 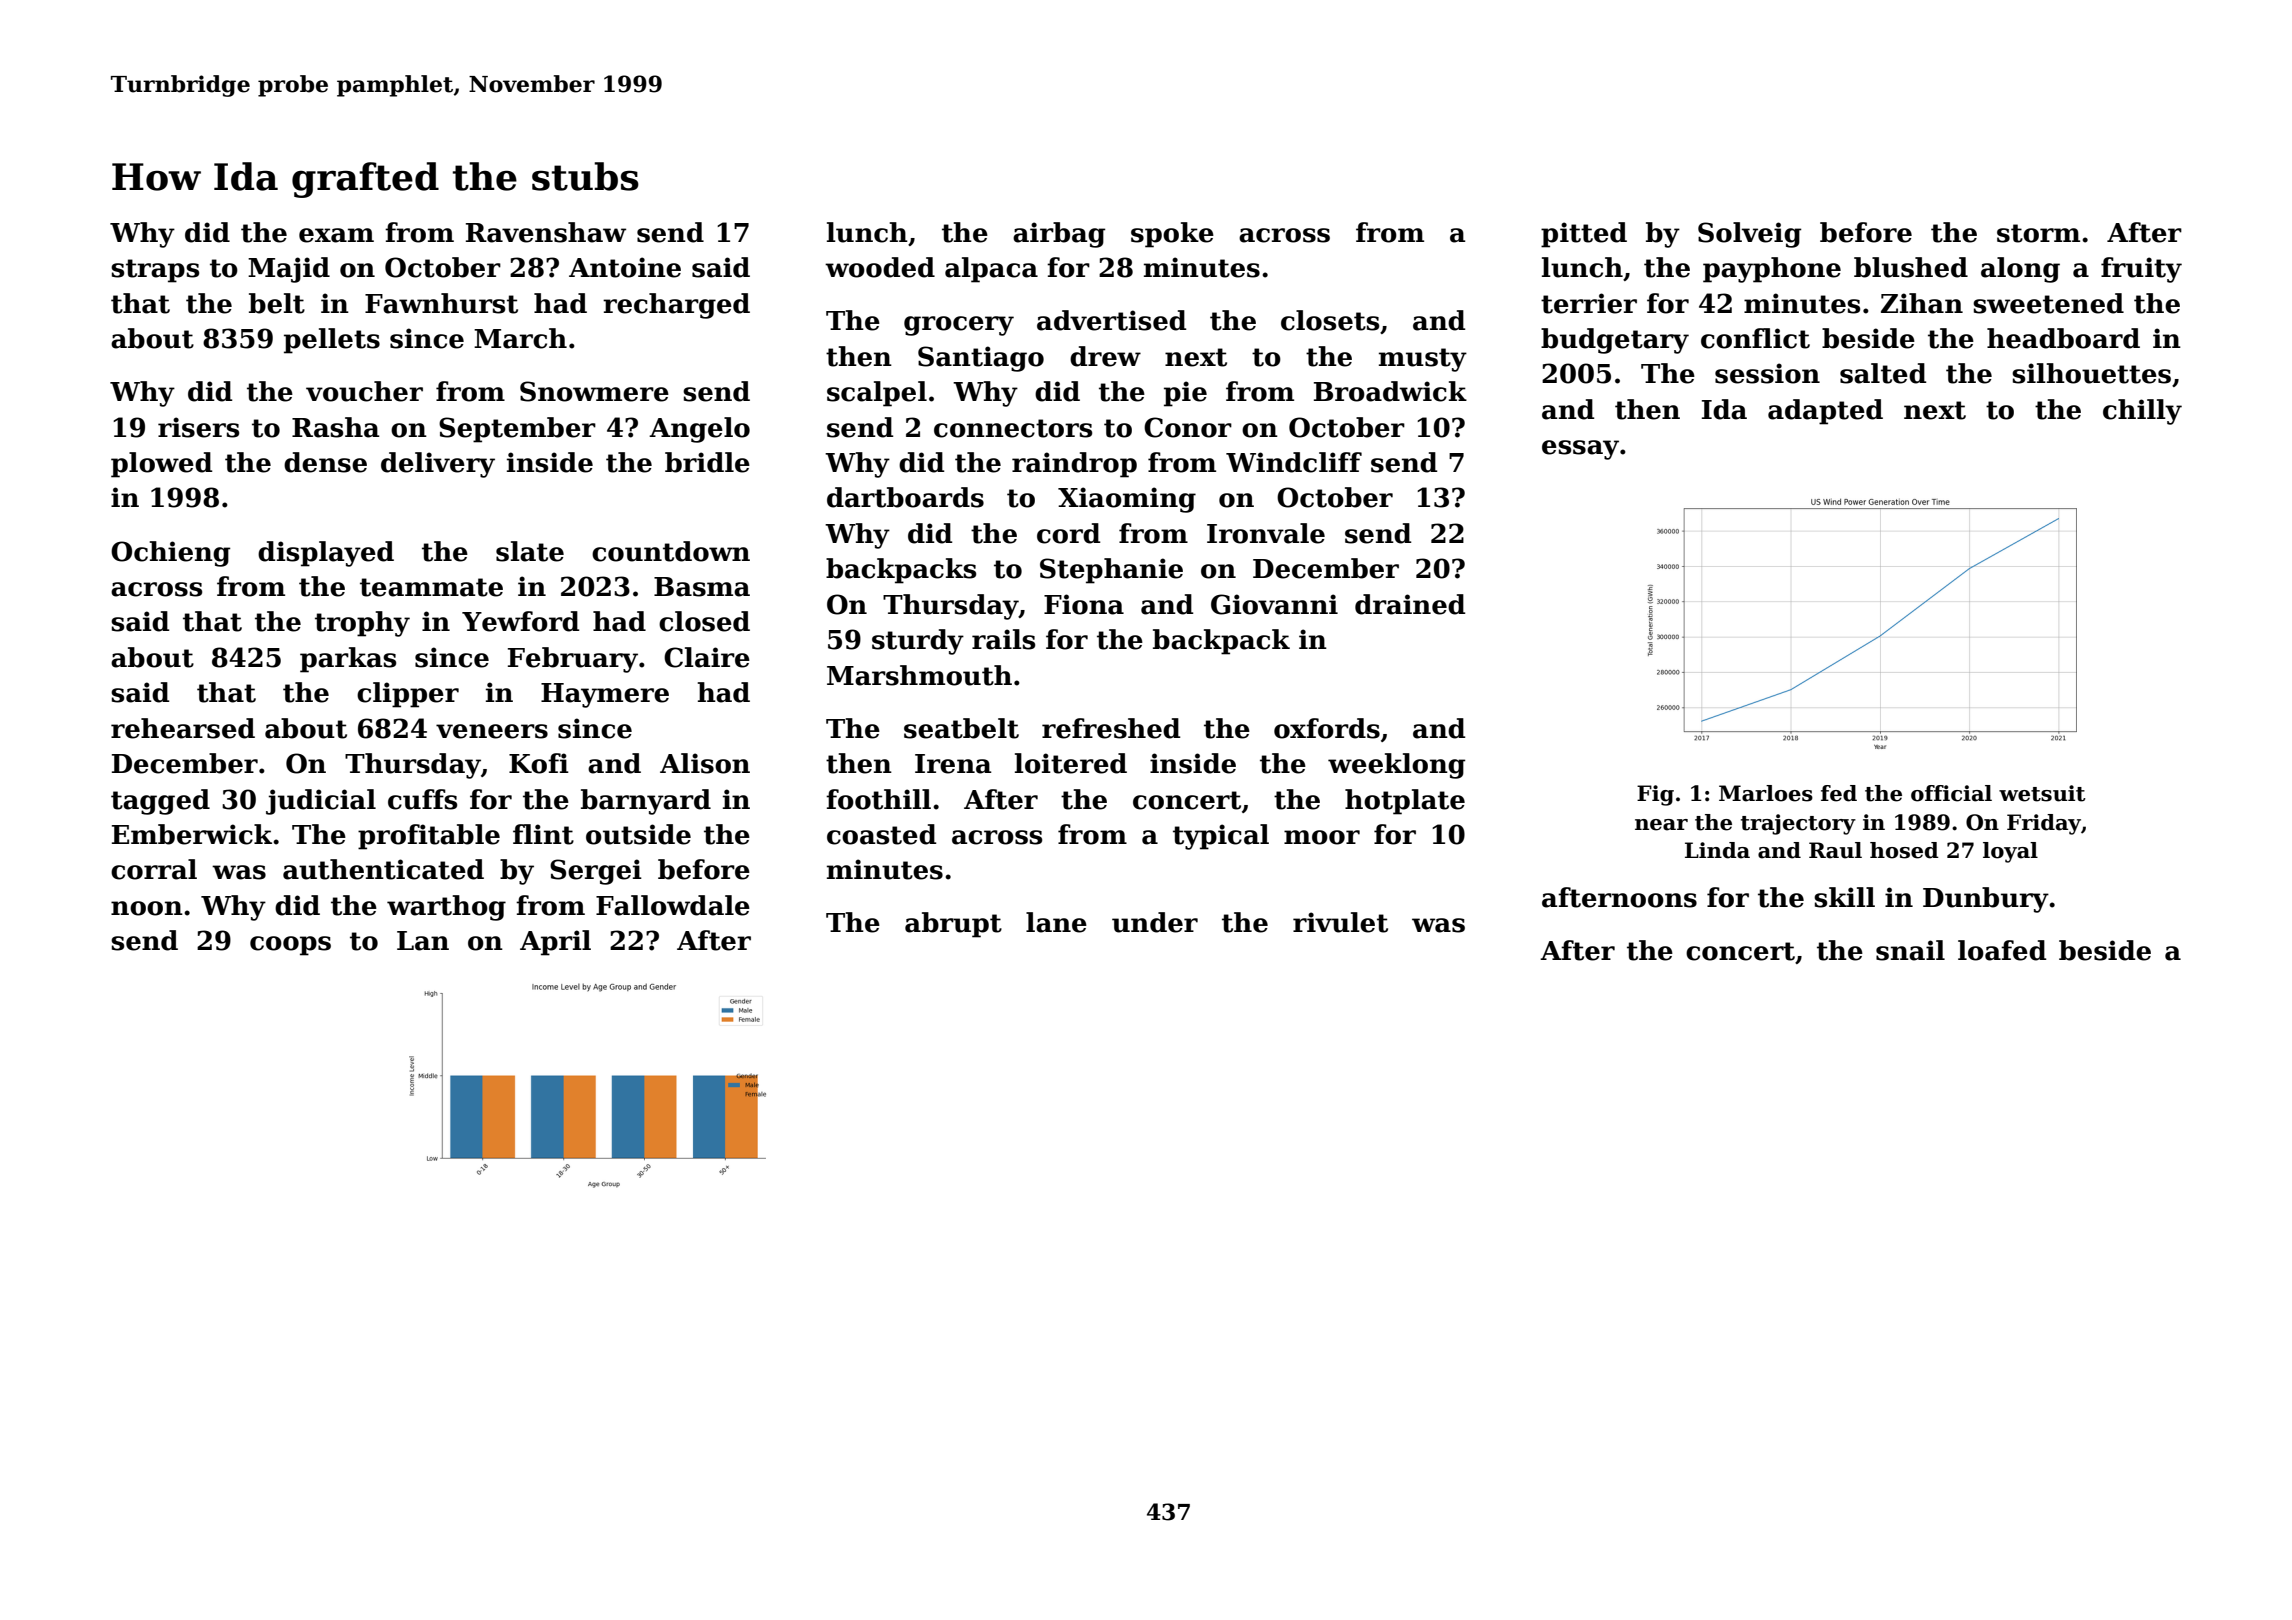 What do you see at coordinates (1111, 728) in the screenshot?
I see `refreshed` at bounding box center [1111, 728].
